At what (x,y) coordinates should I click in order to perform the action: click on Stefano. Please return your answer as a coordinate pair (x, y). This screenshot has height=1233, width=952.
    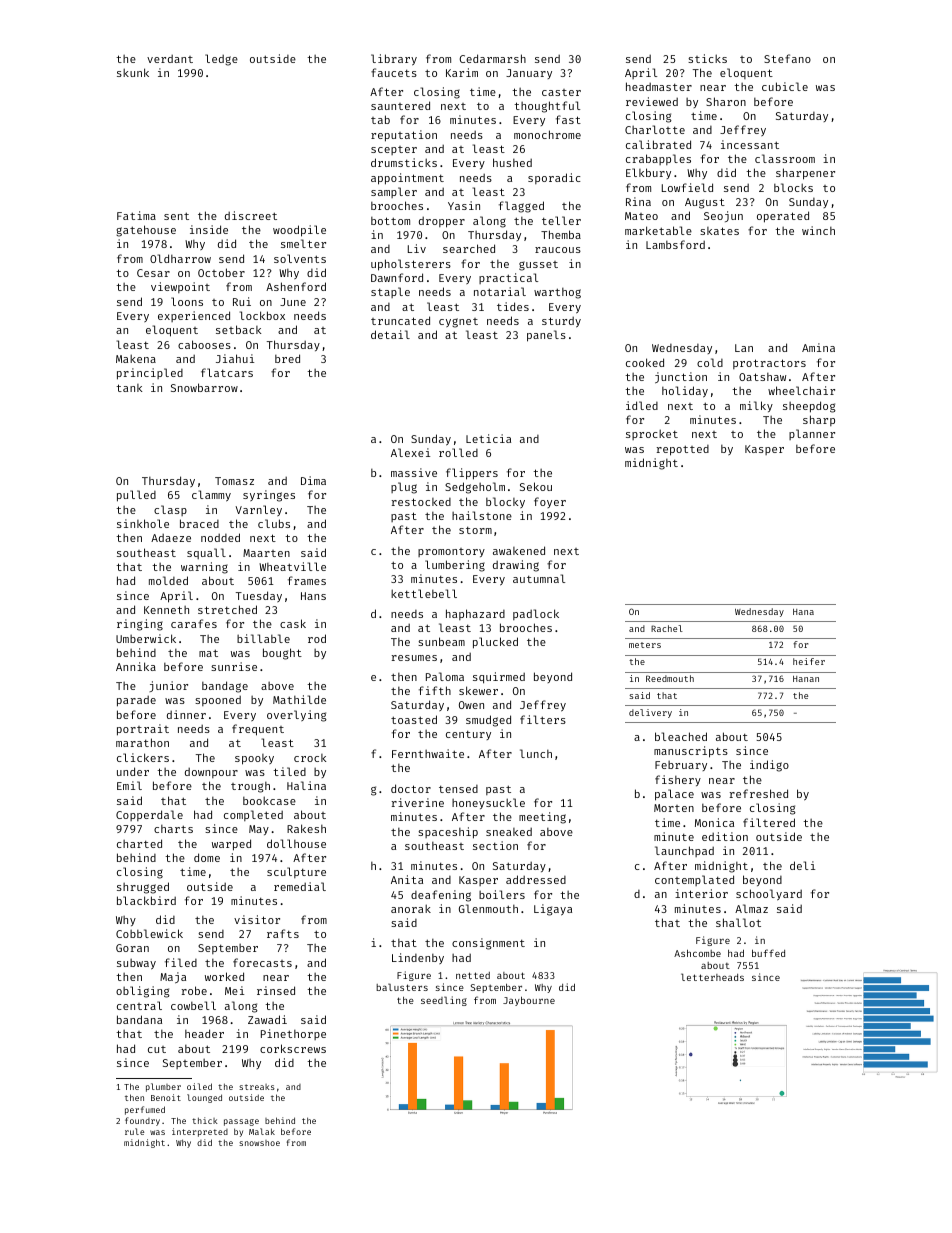
    Looking at the image, I should click on (787, 58).
